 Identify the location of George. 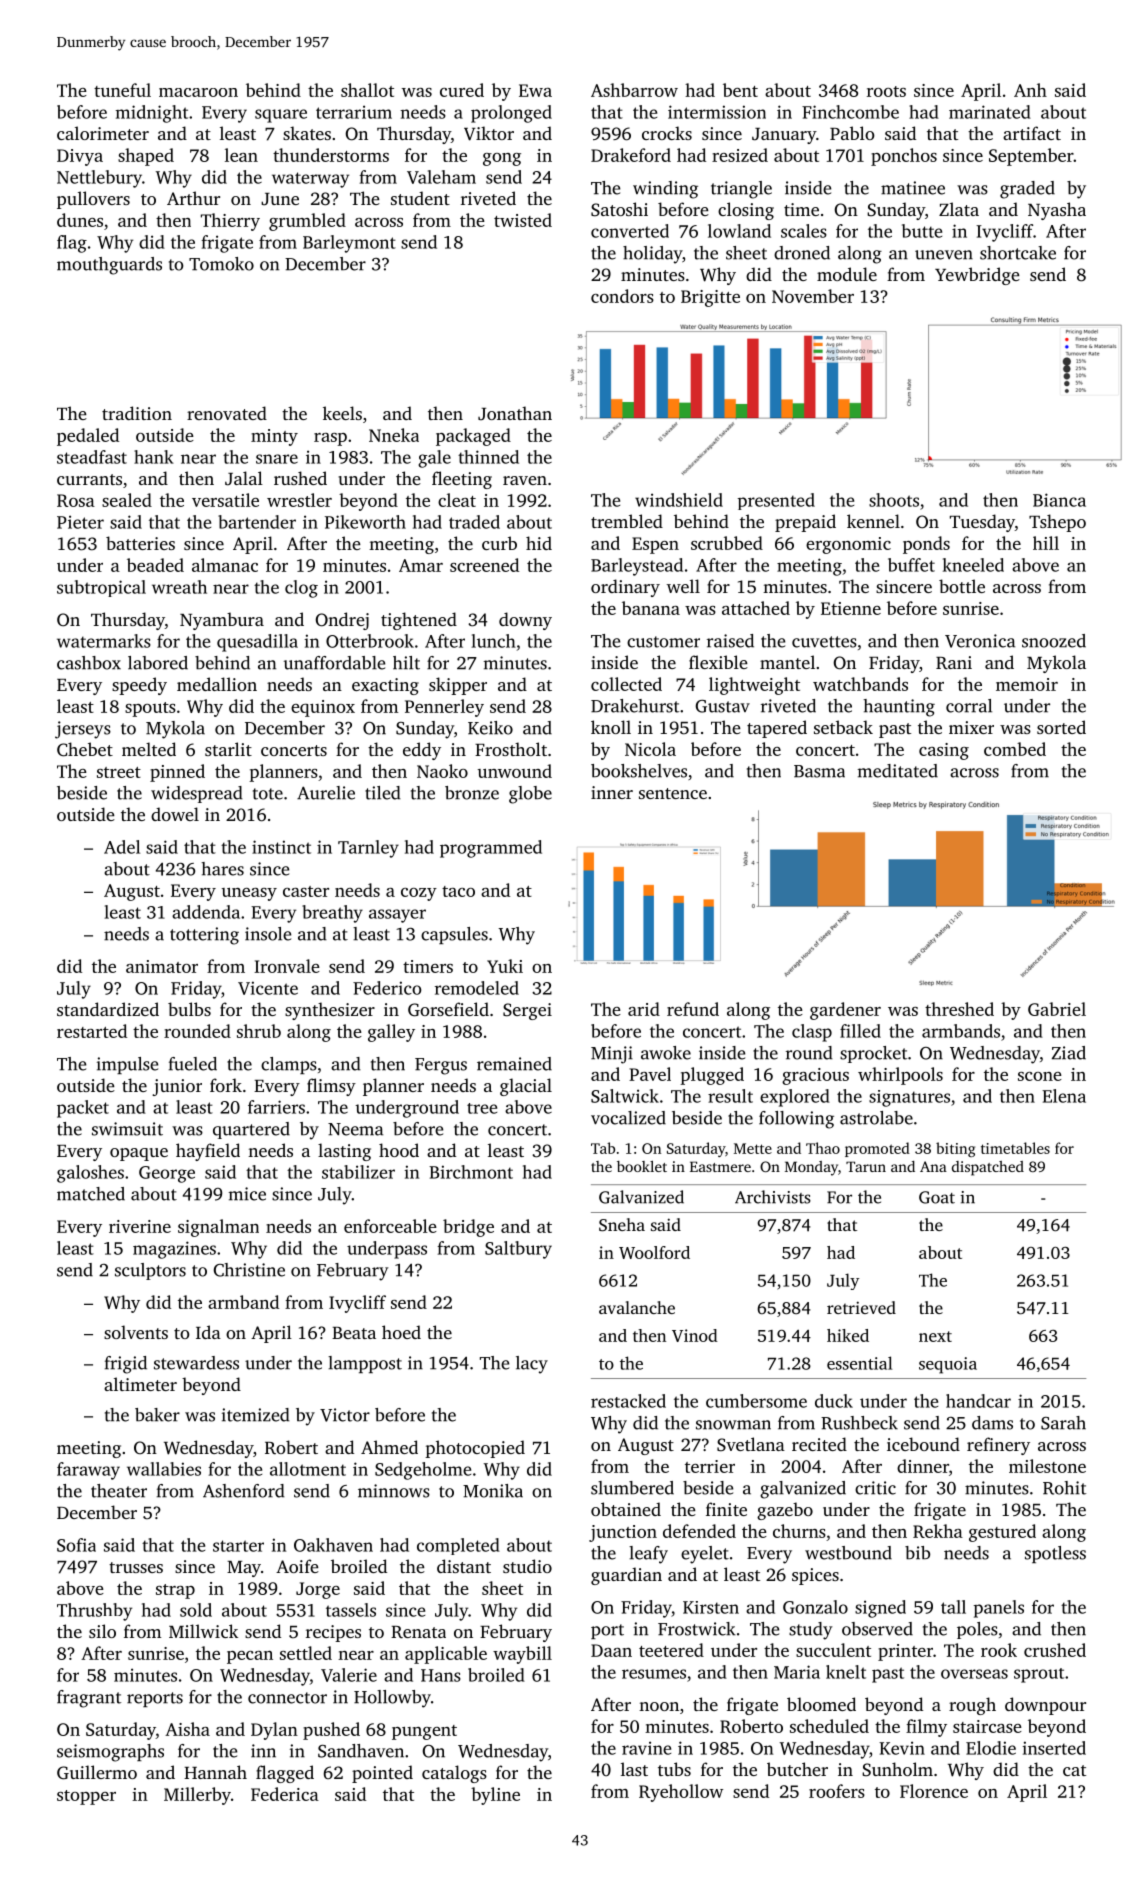
(167, 1174).
